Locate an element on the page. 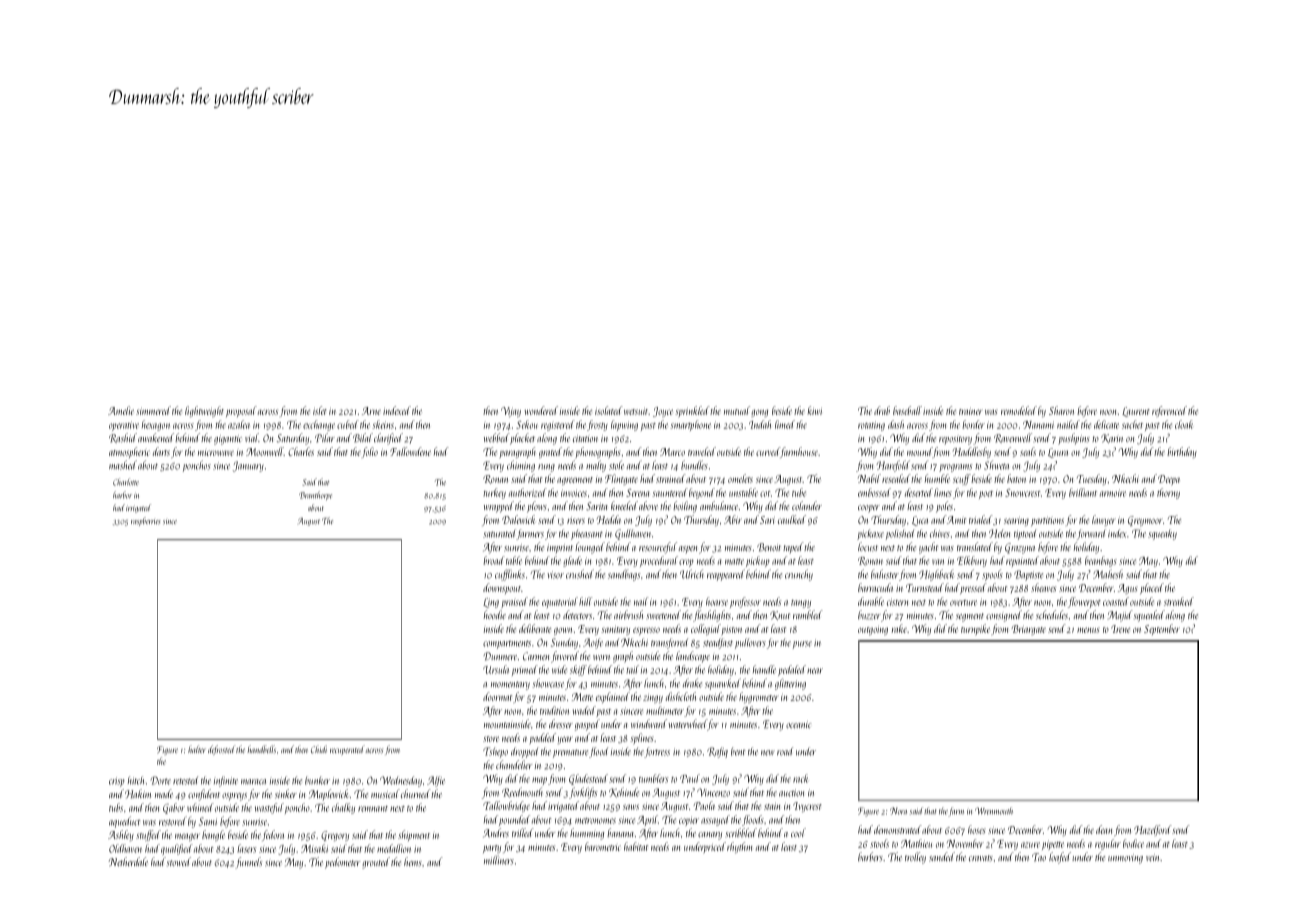  funnels is located at coordinates (248, 863).
